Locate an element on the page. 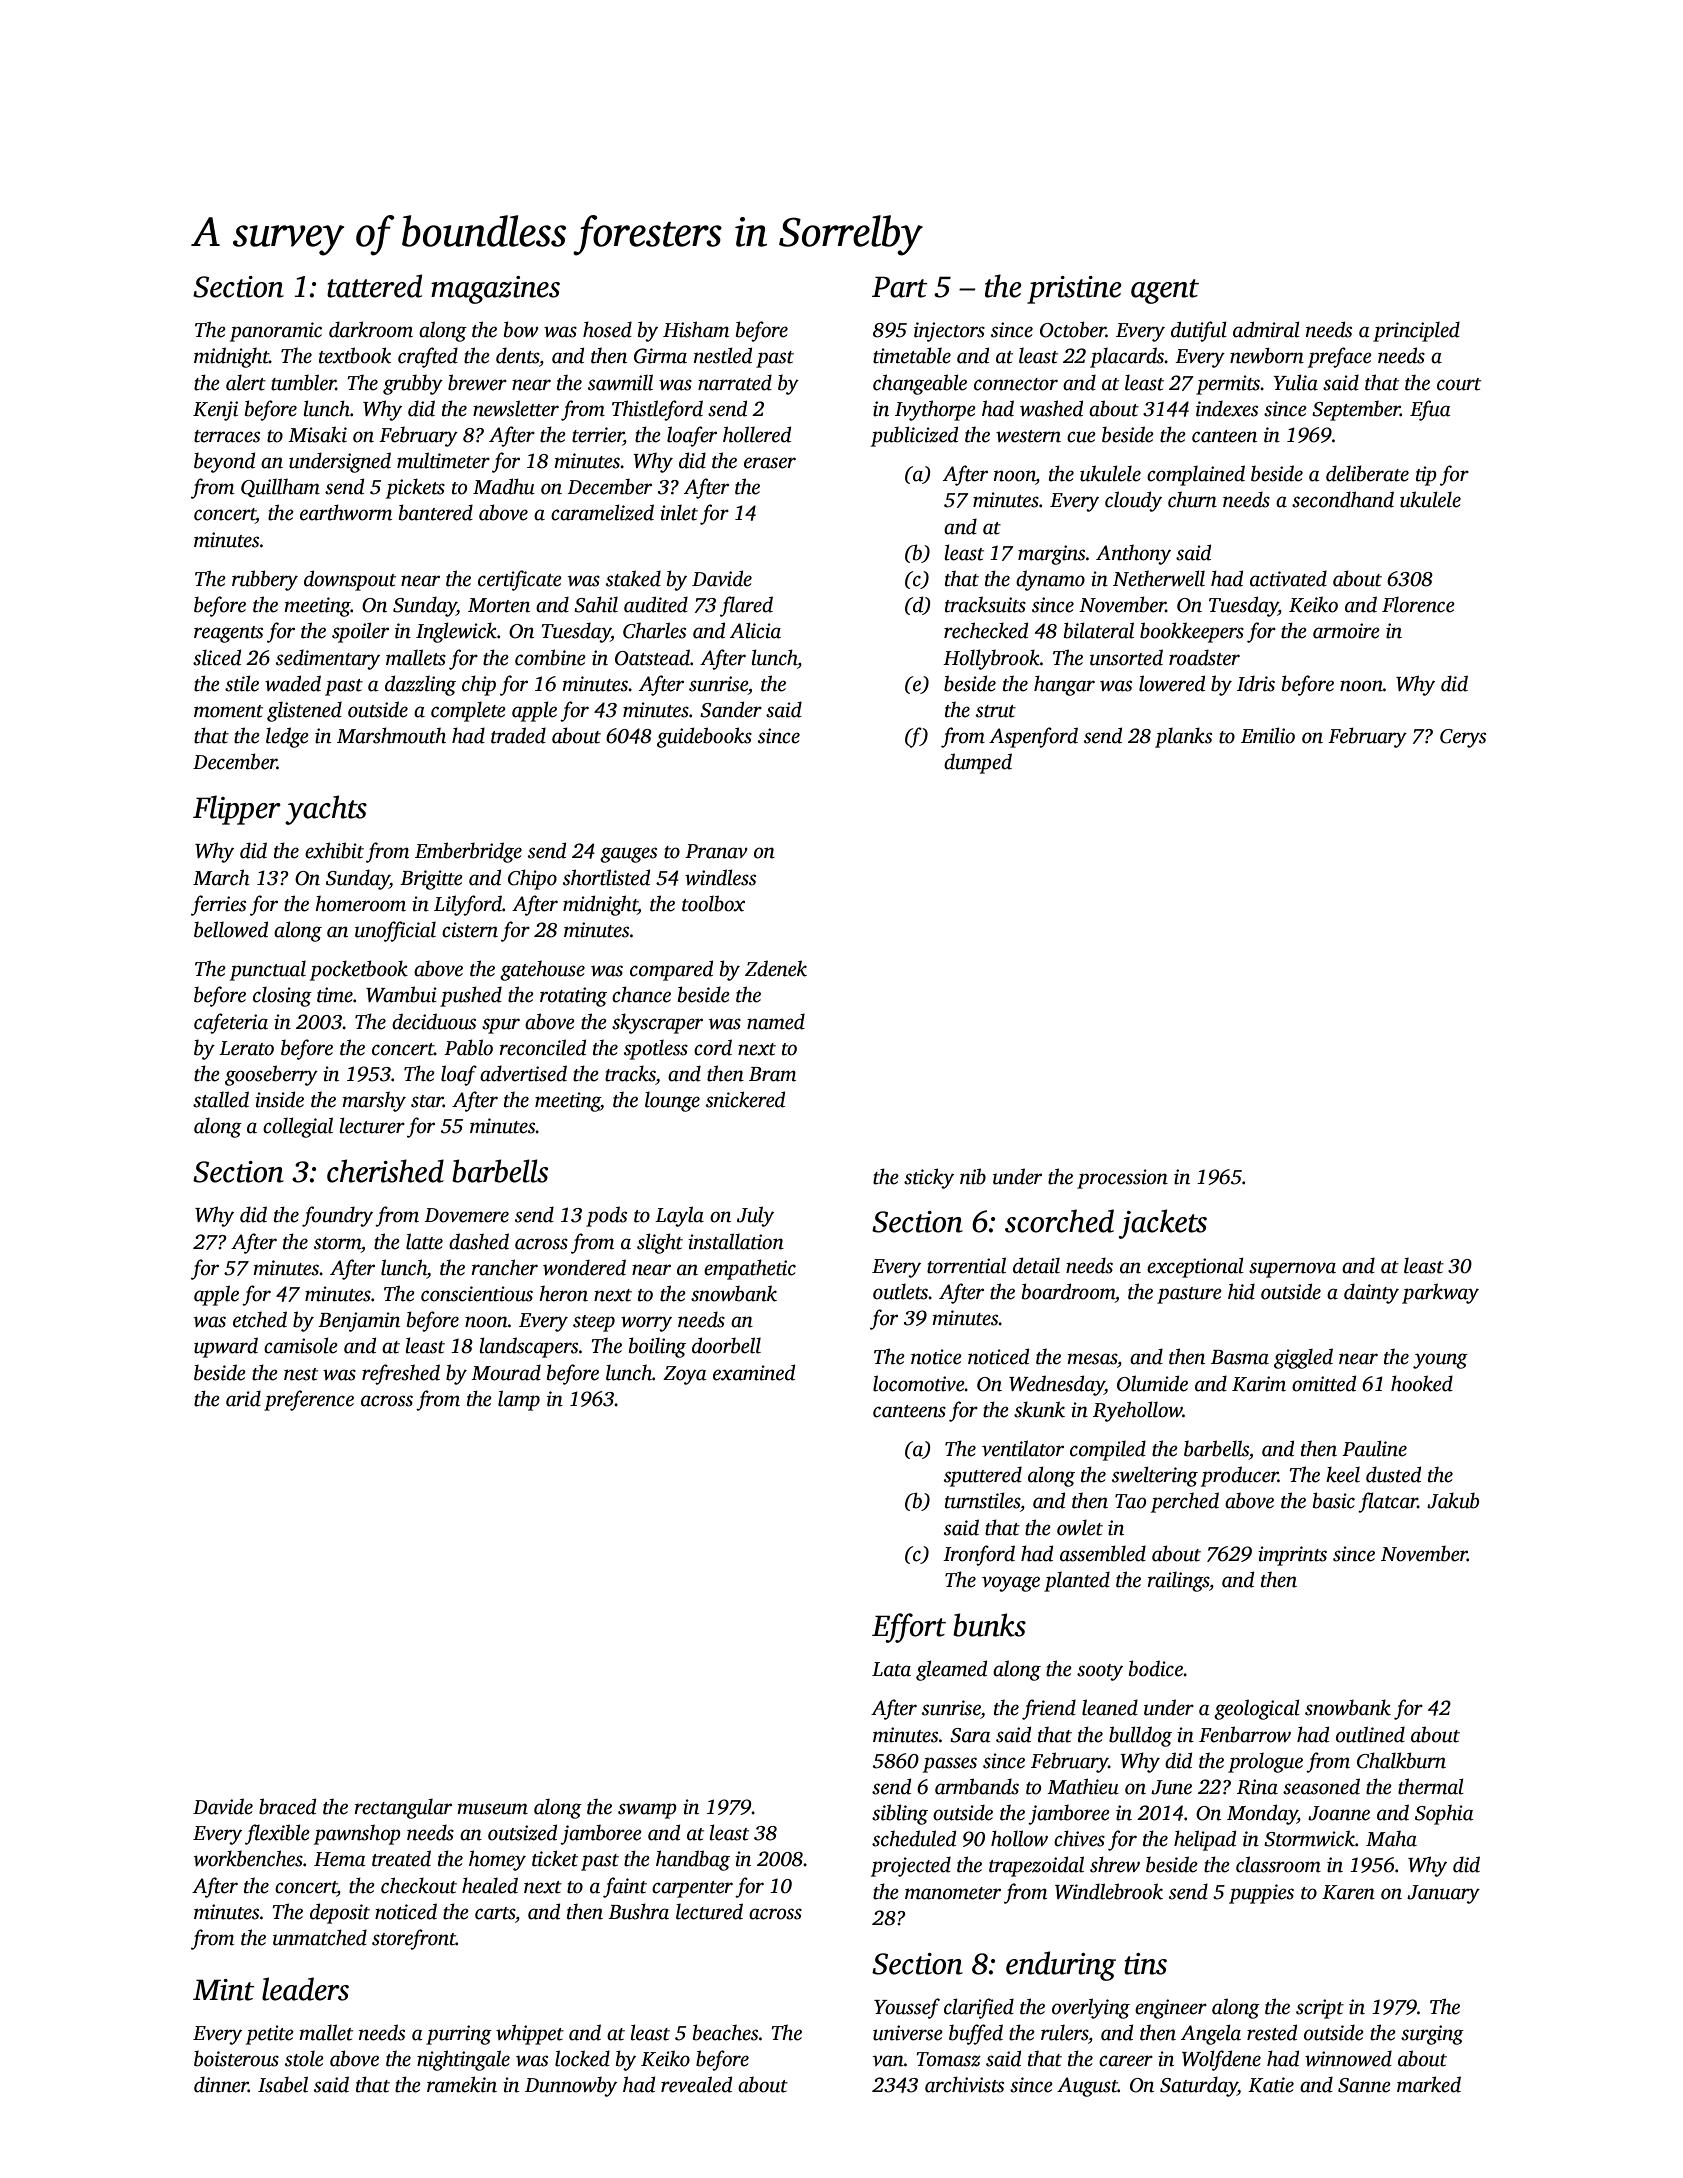  Sanne is located at coordinates (1364, 2085).
